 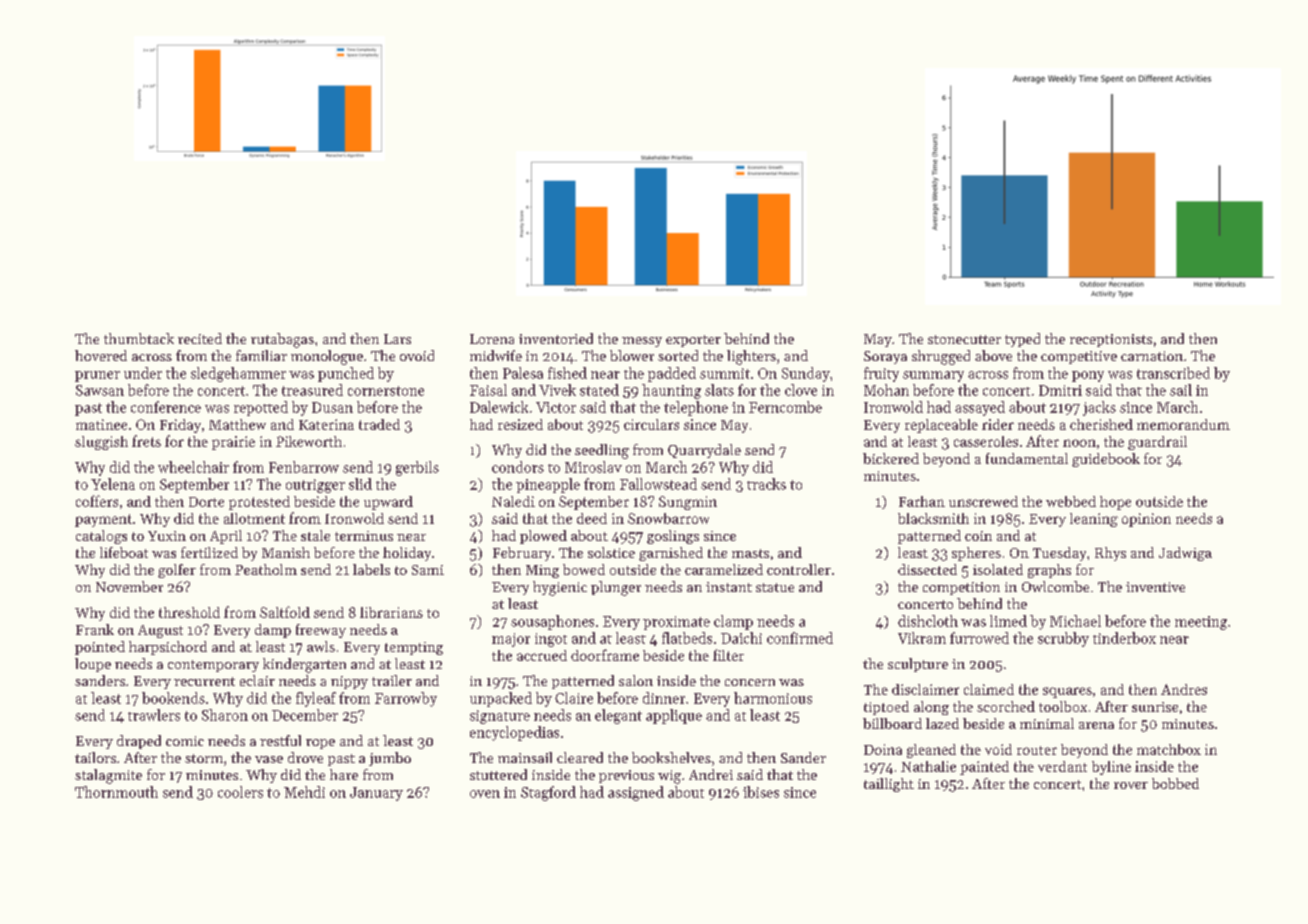 I want to click on librarians, so click(x=391, y=612).
